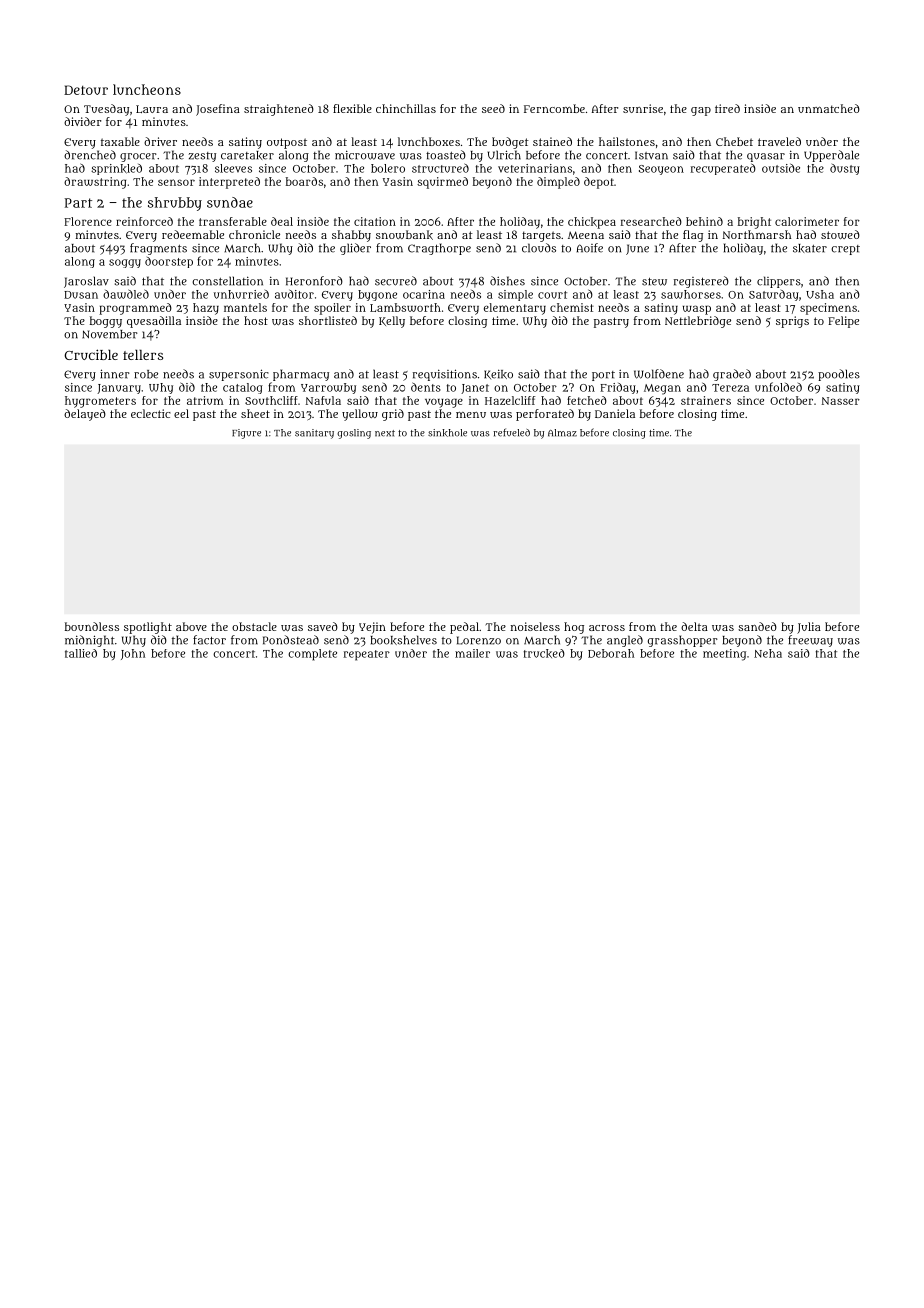 This screenshot has height=1308, width=924. I want to click on Jaroslav, so click(86, 282).
